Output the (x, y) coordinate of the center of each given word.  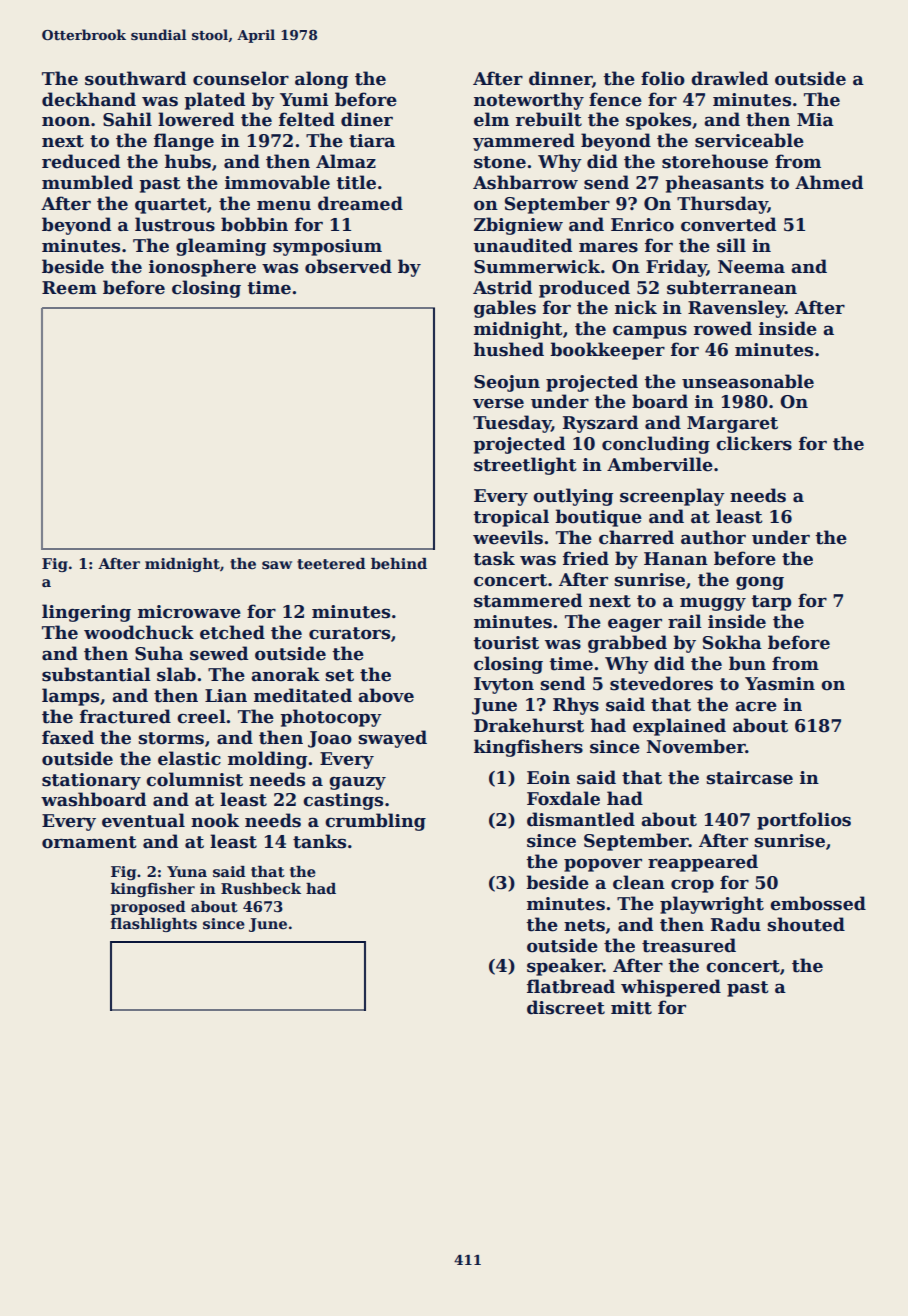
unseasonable (748, 381)
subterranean (732, 287)
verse (498, 403)
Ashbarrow (525, 182)
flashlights (154, 925)
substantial (96, 674)
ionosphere (202, 268)
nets (584, 925)
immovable (277, 182)
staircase (750, 778)
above (386, 695)
